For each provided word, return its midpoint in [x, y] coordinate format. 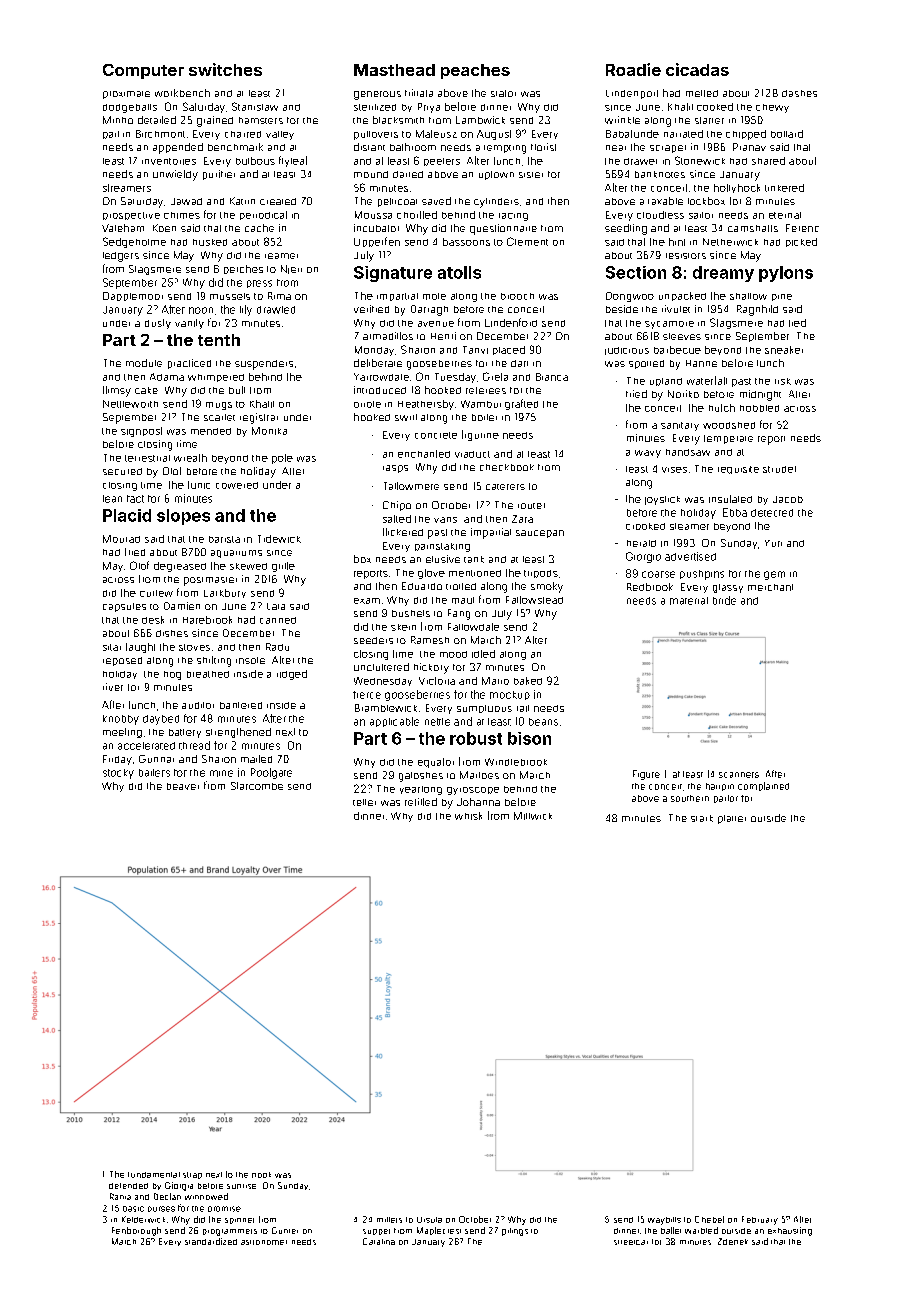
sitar [112, 647]
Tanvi [475, 350]
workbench [182, 93]
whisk [468, 816]
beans [543, 722]
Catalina [379, 1241]
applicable [394, 722]
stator [503, 93]
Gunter [285, 1230]
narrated [683, 134]
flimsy [117, 391]
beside [622, 309]
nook [261, 1175]
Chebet [709, 1219]
